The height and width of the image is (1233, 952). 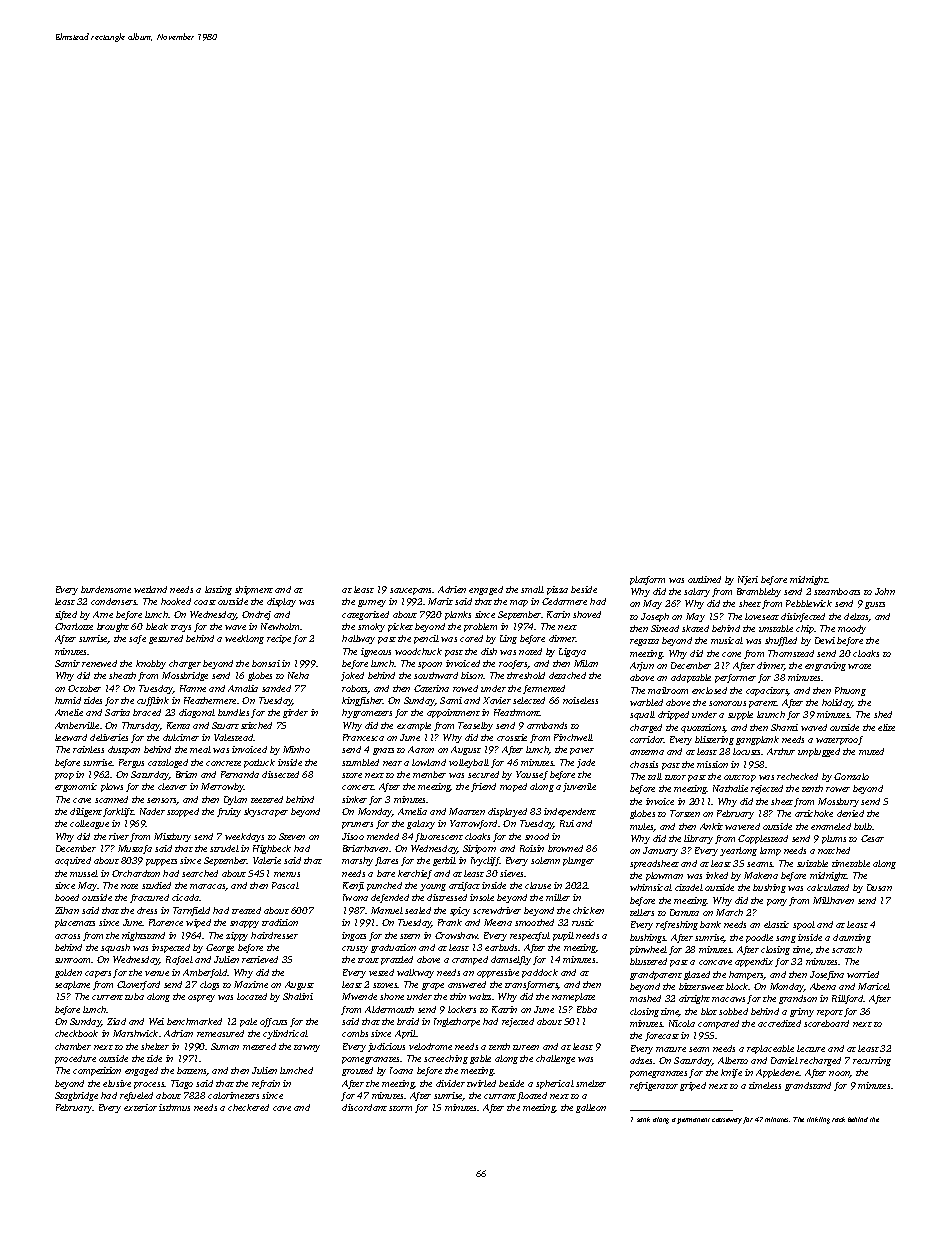 I want to click on fluorescent, so click(x=439, y=837).
